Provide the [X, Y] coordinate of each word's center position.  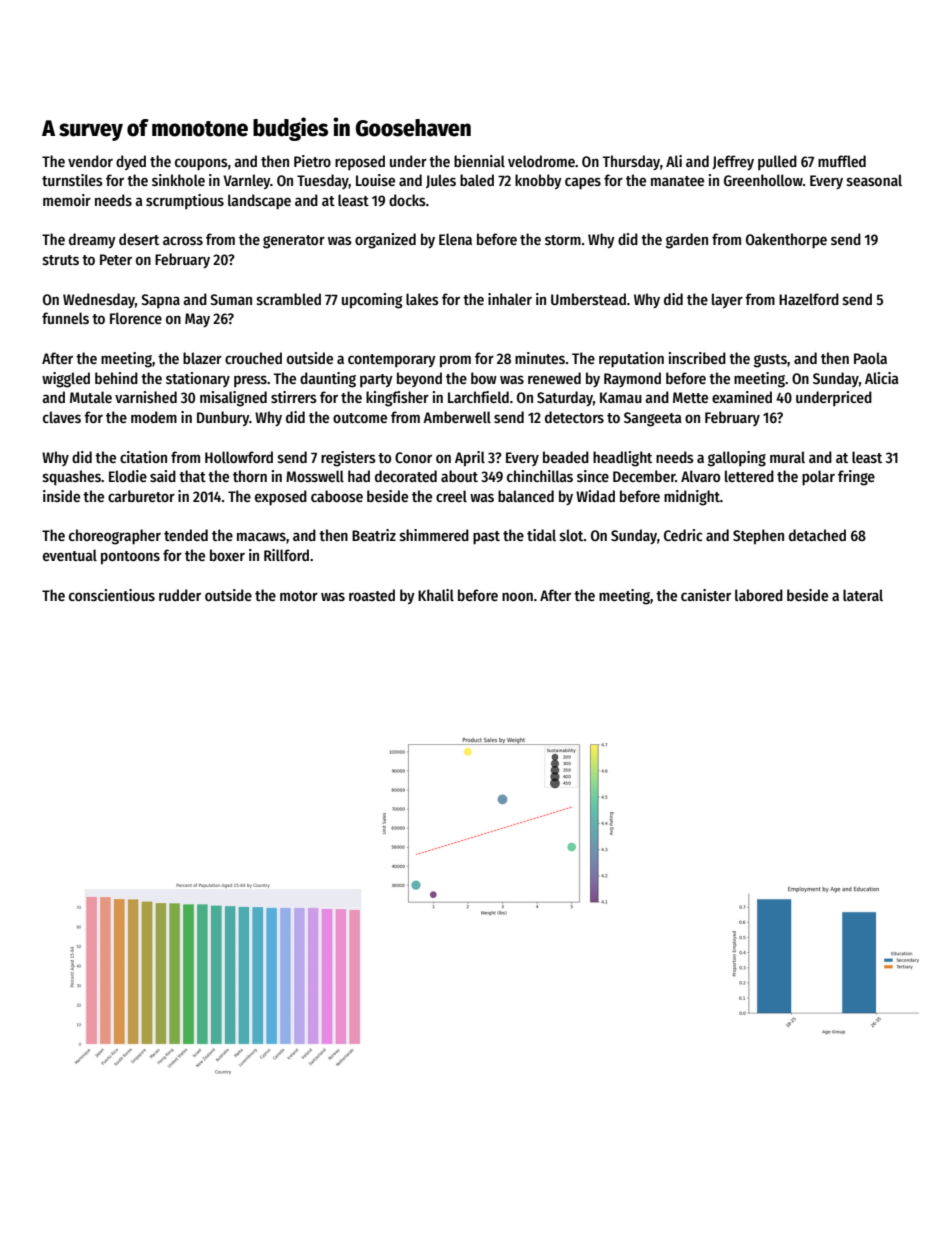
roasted [372, 595]
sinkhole [178, 180]
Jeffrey [733, 162]
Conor [413, 457]
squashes [72, 478]
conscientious [112, 595]
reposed [360, 162]
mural [787, 457]
